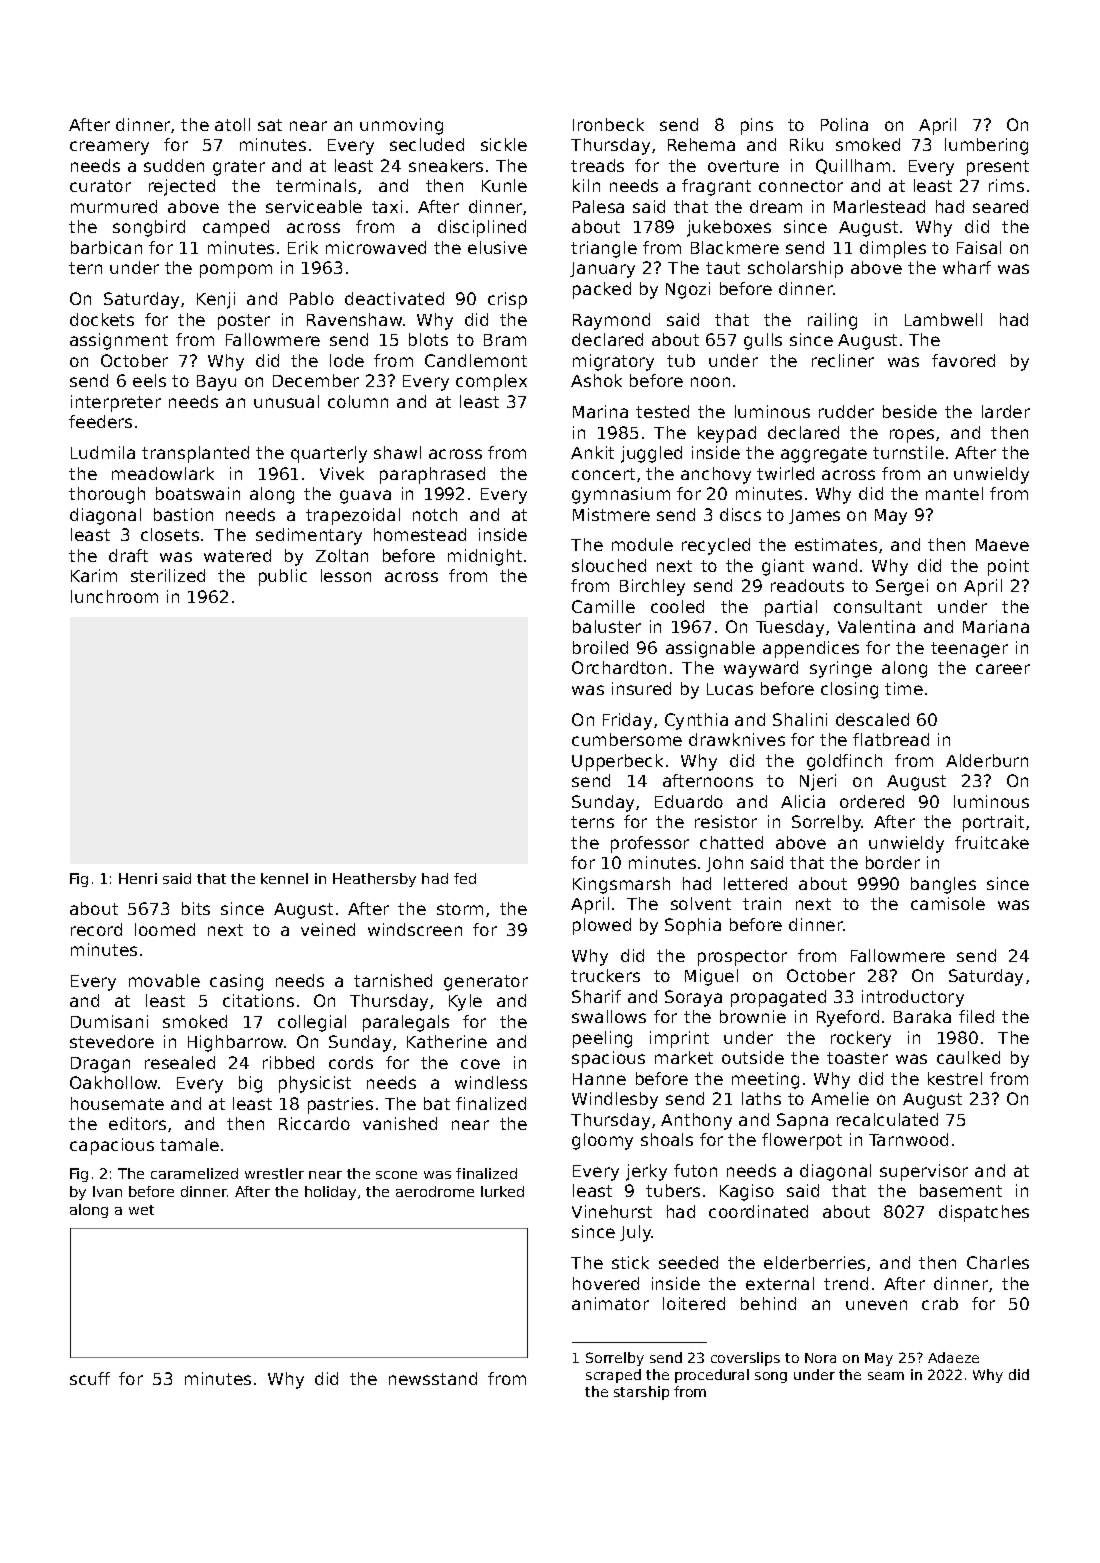  I want to click on broiled, so click(600, 647).
